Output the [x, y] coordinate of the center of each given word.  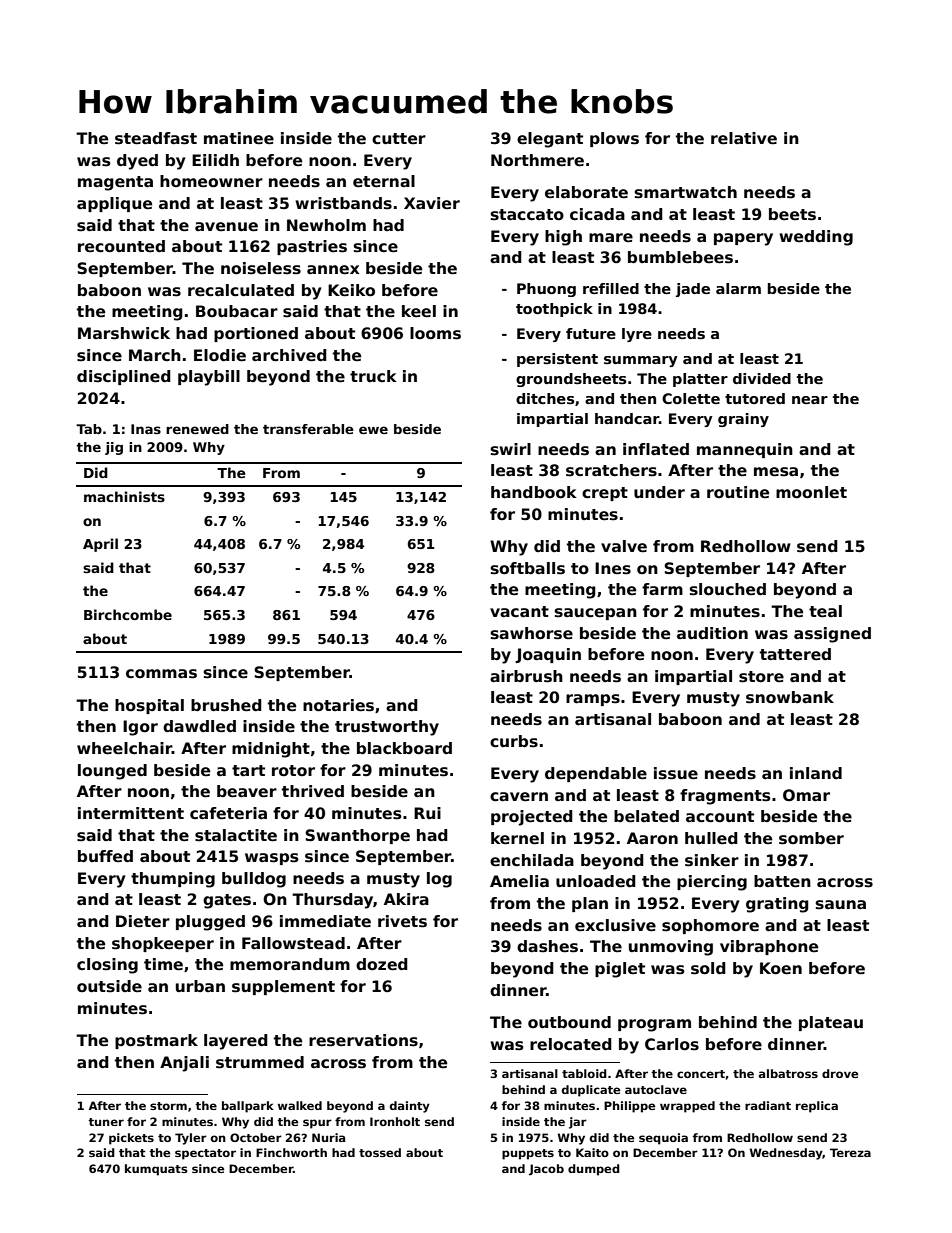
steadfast [156, 138]
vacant [519, 611]
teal [825, 611]
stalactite [236, 835]
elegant [550, 140]
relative [744, 138]
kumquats [156, 1170]
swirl [511, 449]
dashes [547, 946]
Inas [146, 429]
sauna [841, 905]
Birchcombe [128, 614]
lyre [637, 335]
